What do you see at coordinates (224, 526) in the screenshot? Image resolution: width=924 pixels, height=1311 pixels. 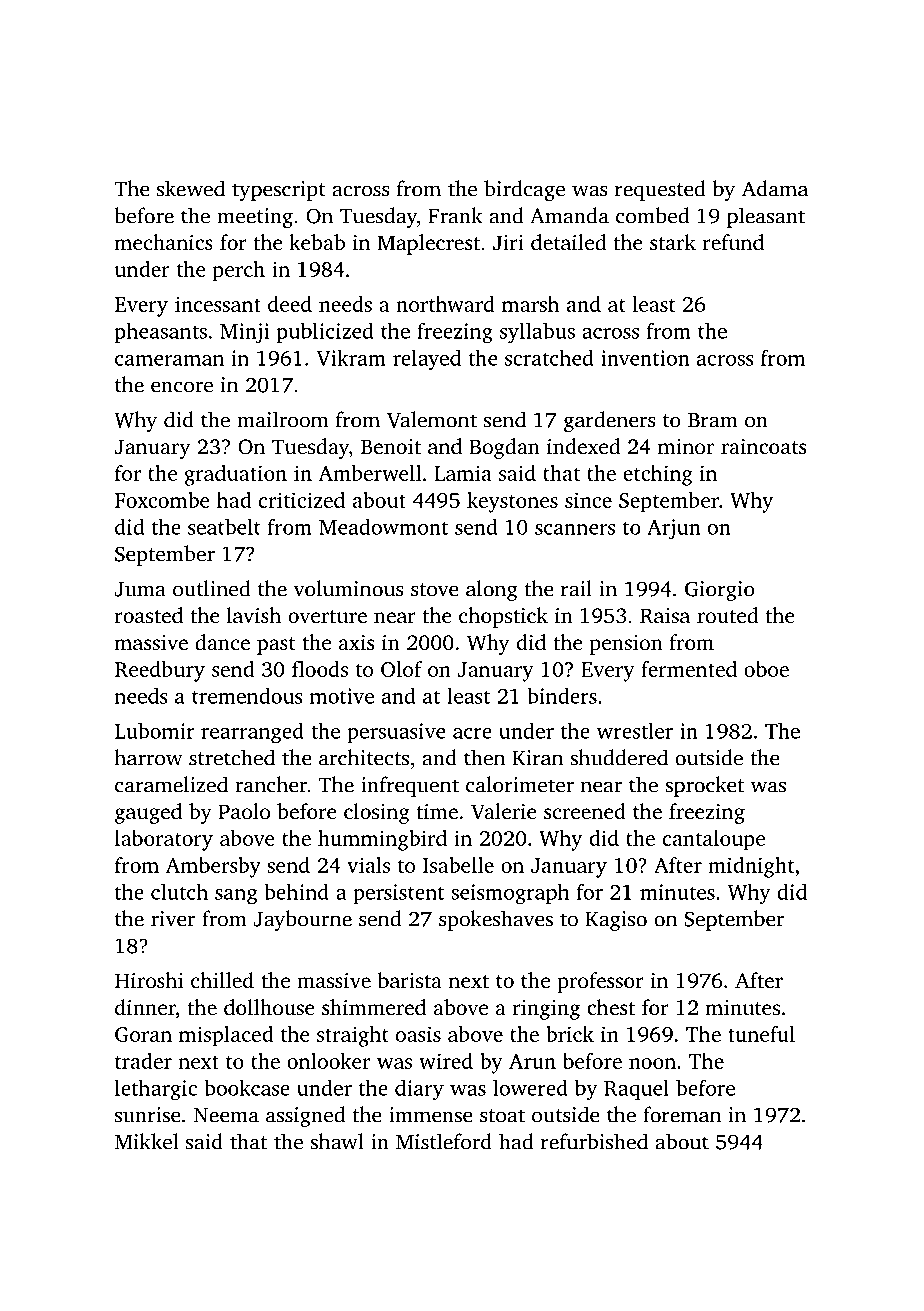 I see `seatbelt` at bounding box center [224, 526].
